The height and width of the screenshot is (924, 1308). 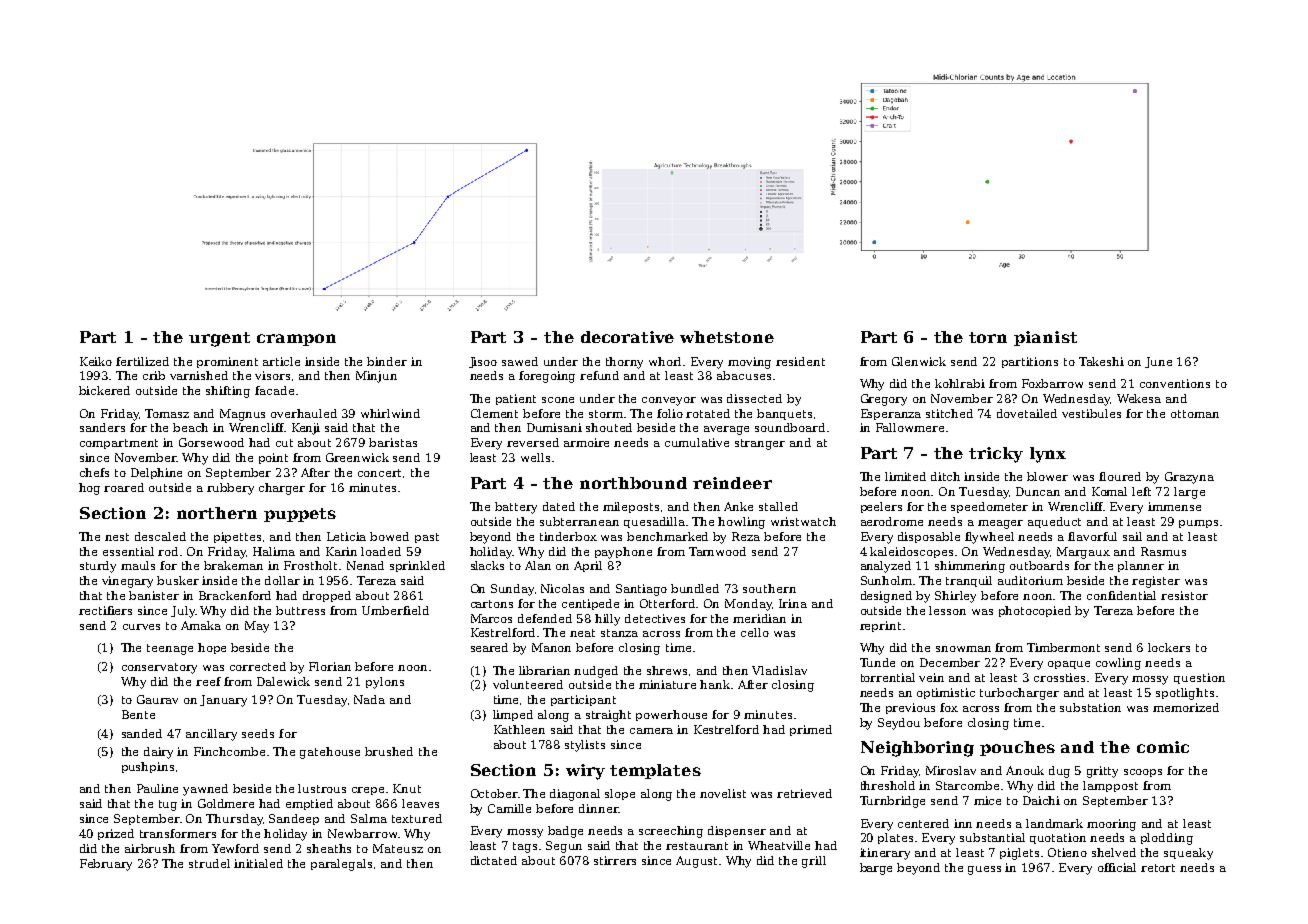 I want to click on Clement, so click(x=494, y=413).
